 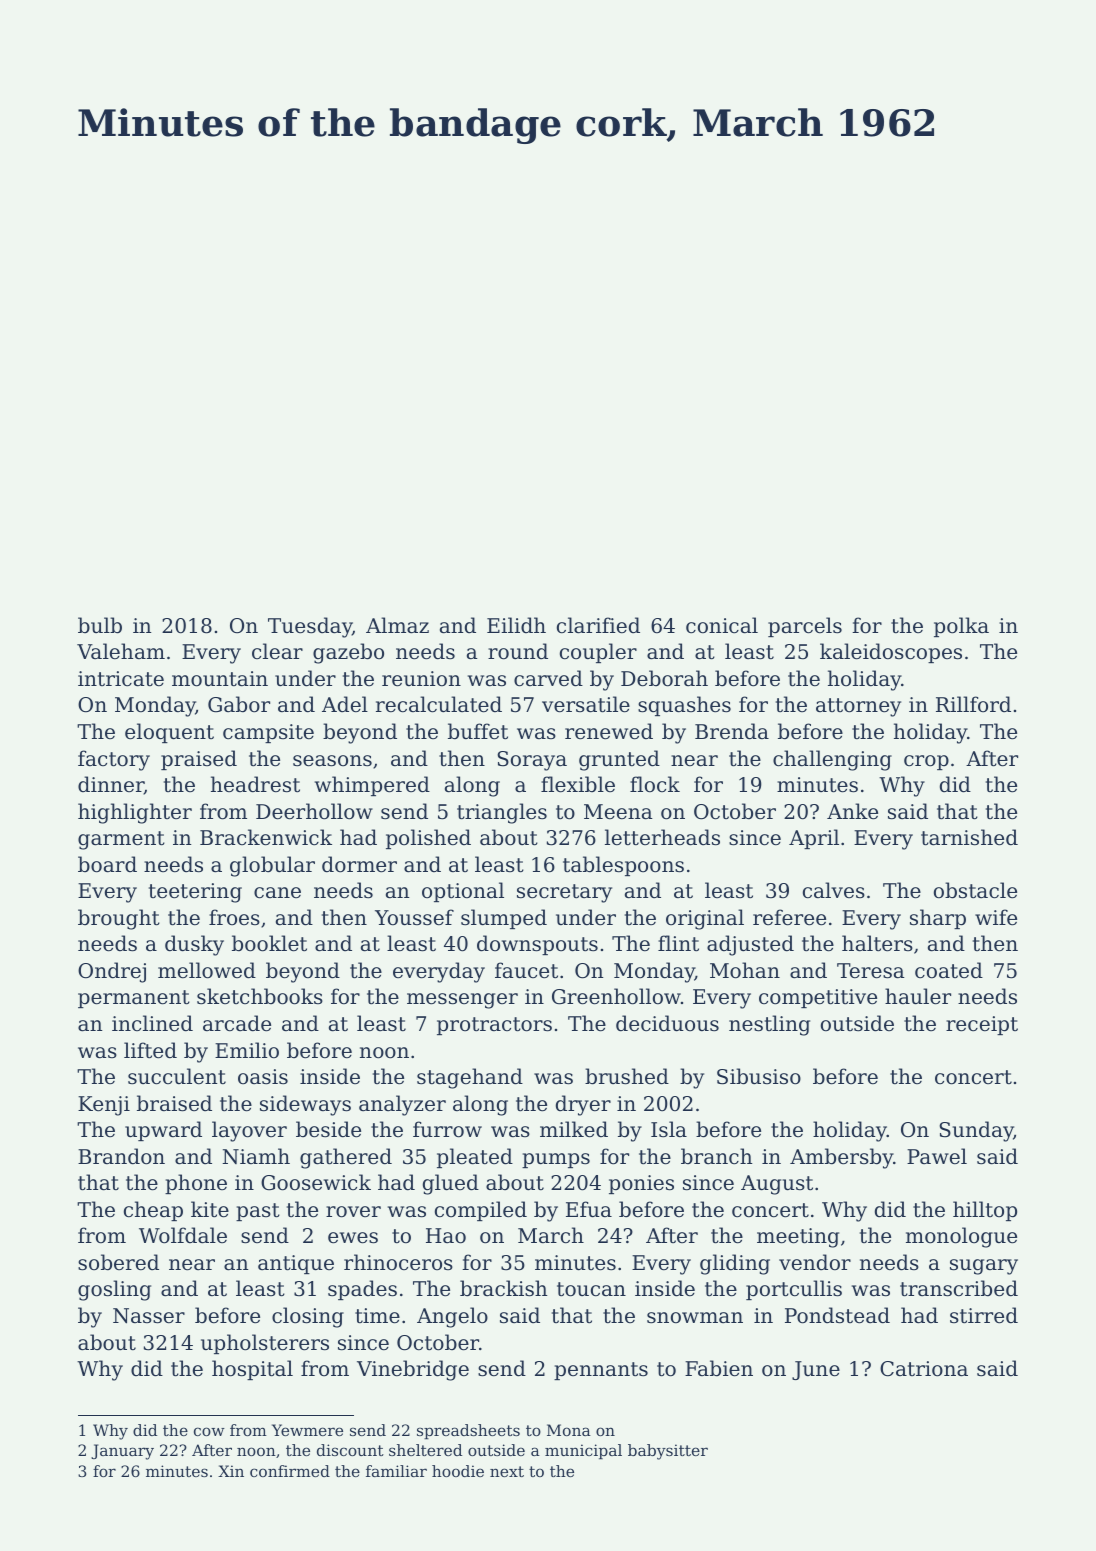 I want to click on Emilio, so click(x=247, y=1050).
